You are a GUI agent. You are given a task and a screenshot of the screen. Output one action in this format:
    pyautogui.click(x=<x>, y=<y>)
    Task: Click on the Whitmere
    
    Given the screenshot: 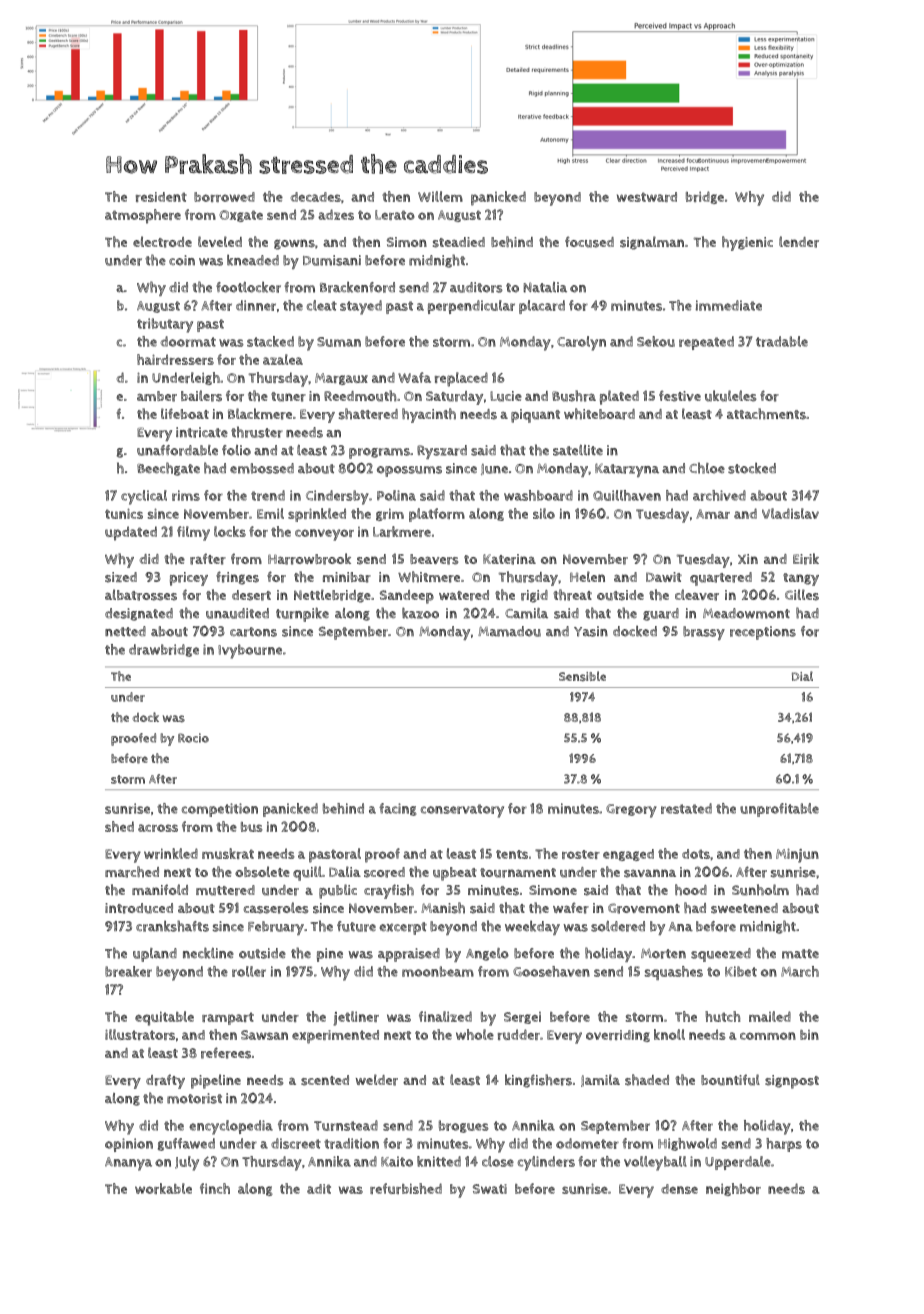 What is the action you would take?
    pyautogui.click(x=429, y=577)
